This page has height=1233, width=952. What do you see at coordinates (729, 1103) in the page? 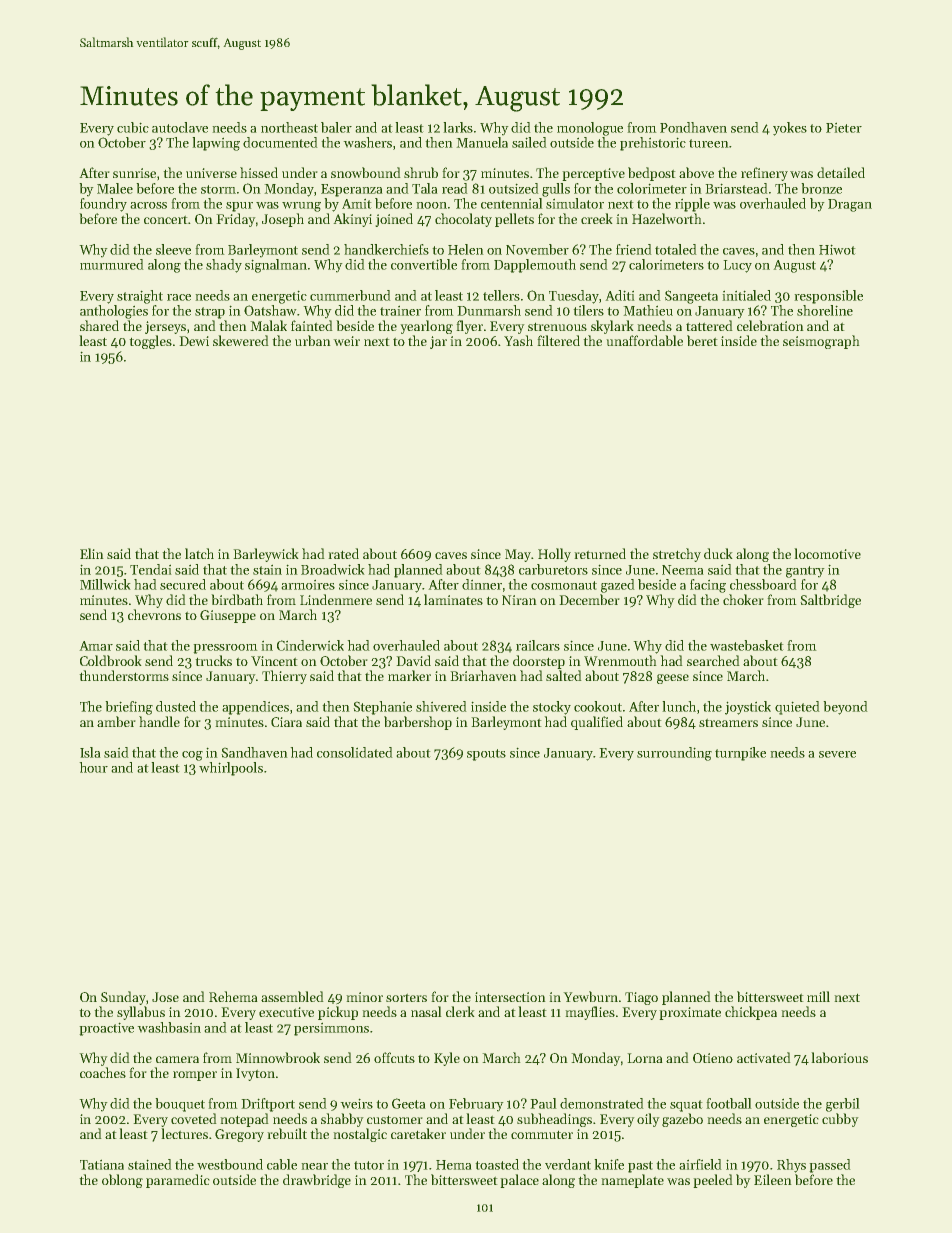
I see `football` at bounding box center [729, 1103].
